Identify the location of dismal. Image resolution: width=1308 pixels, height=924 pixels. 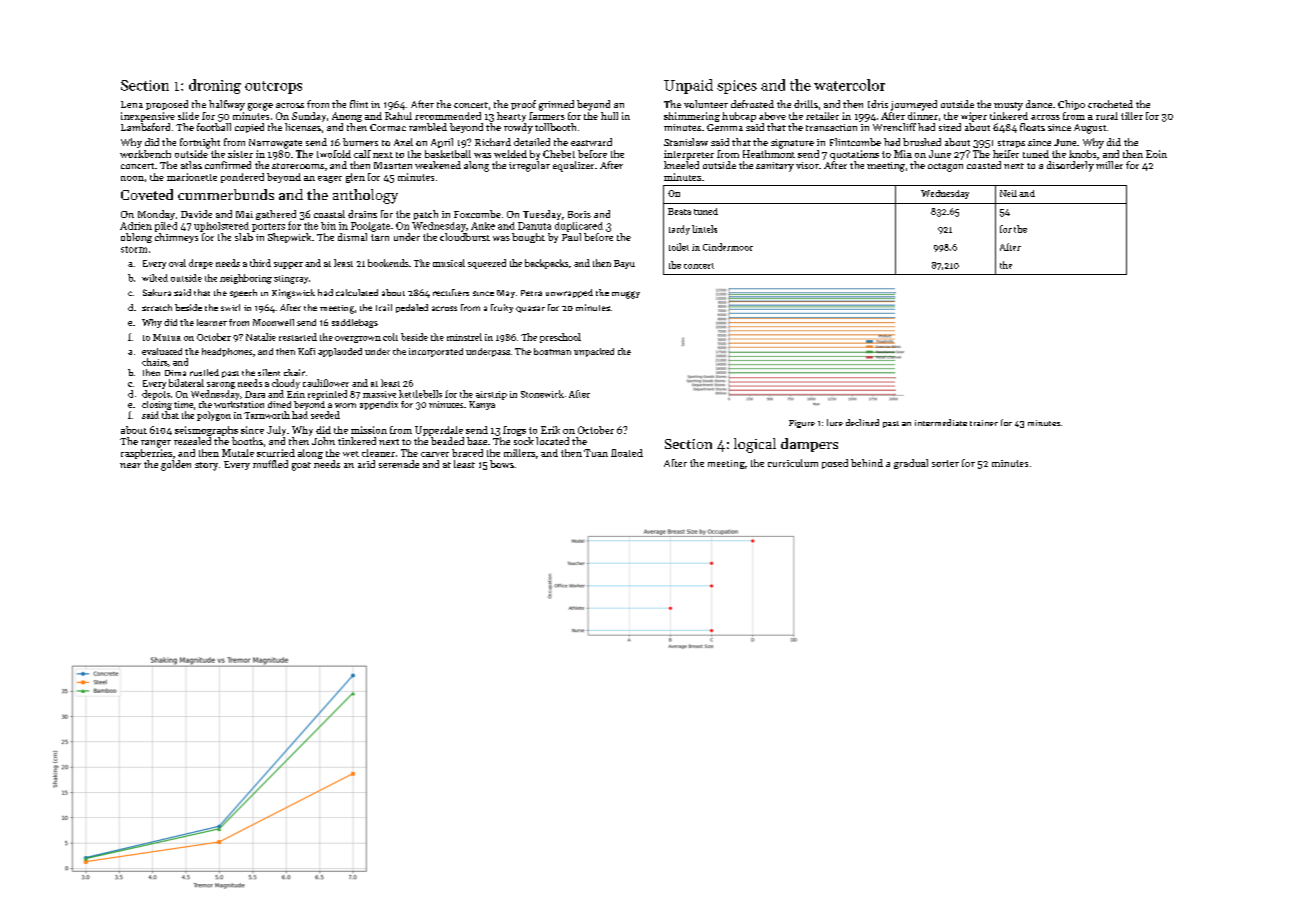
(352, 237).
